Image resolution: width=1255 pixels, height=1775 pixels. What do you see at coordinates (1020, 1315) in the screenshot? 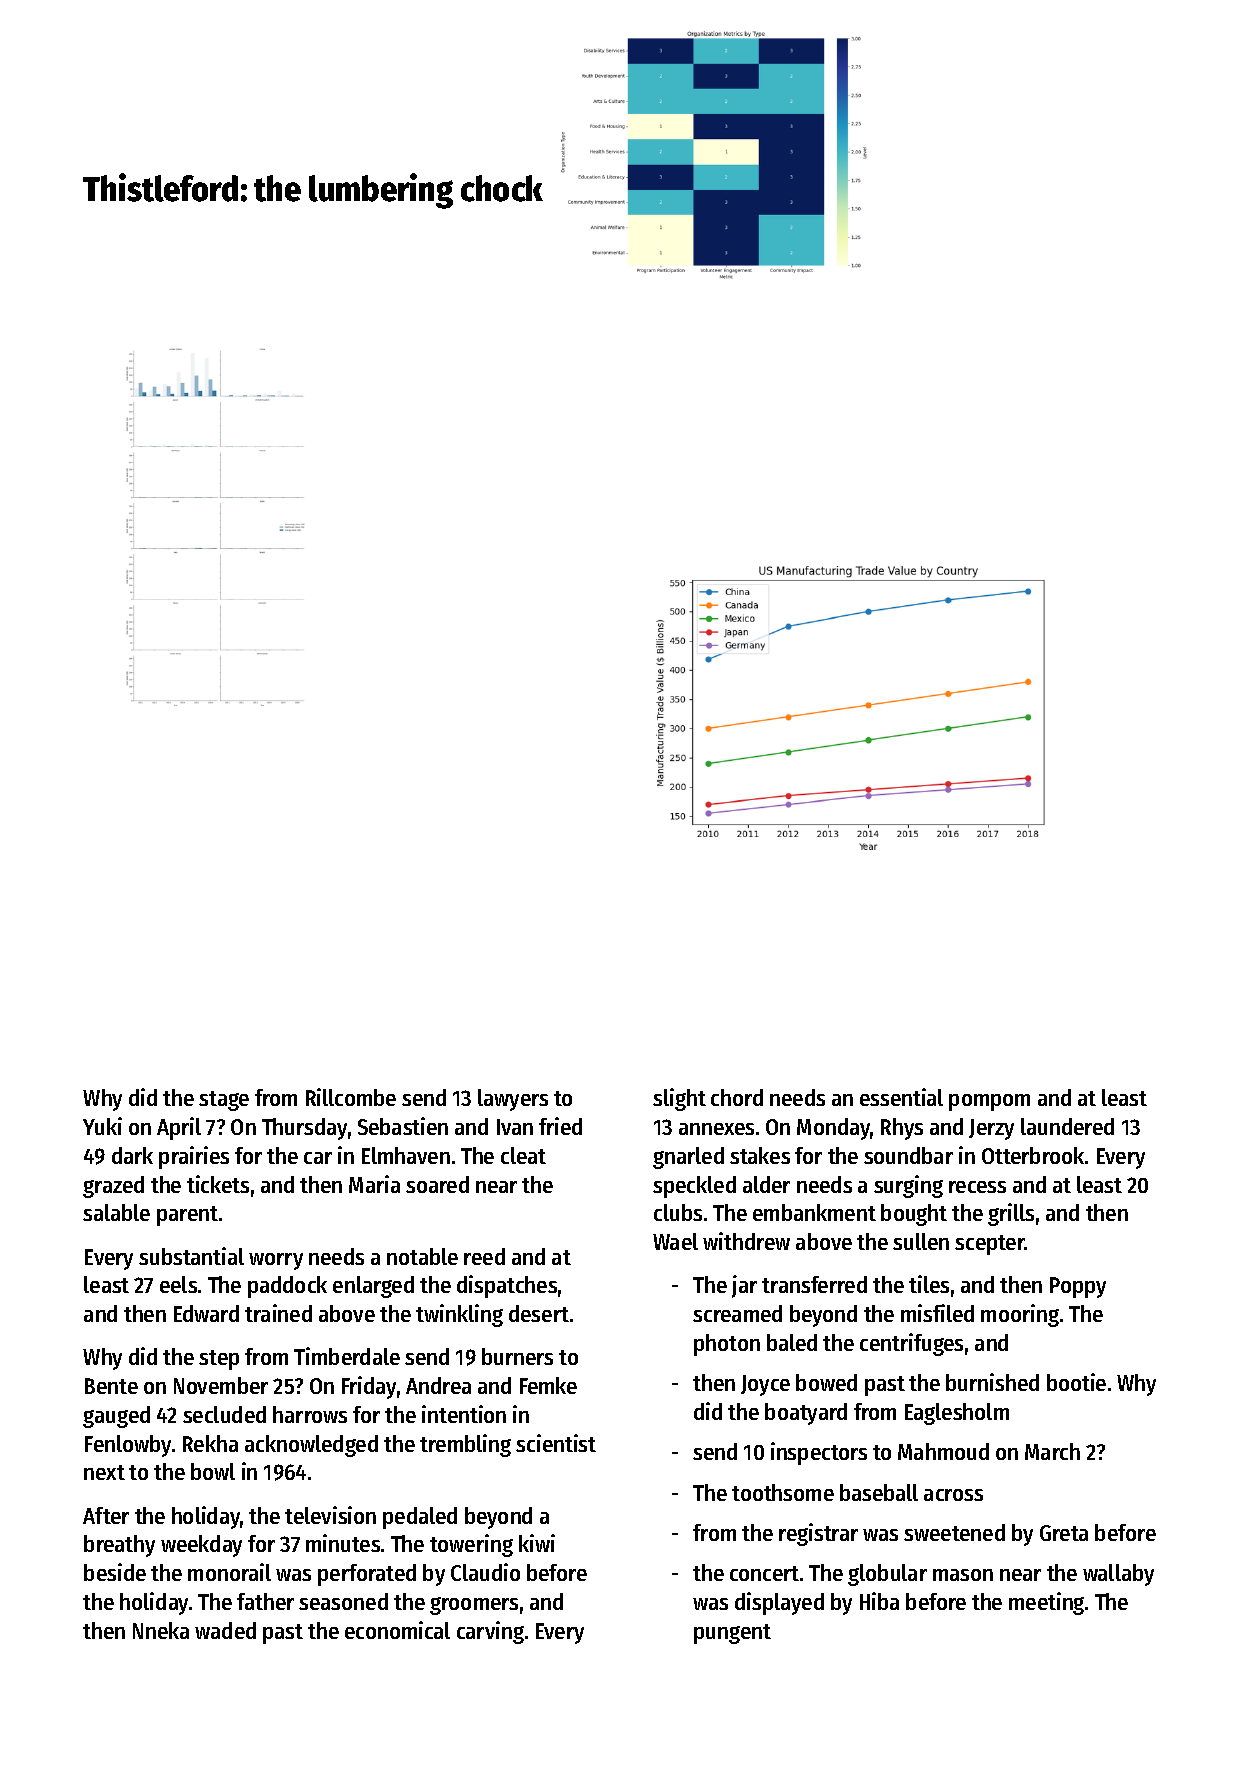
I see `mooring` at bounding box center [1020, 1315].
